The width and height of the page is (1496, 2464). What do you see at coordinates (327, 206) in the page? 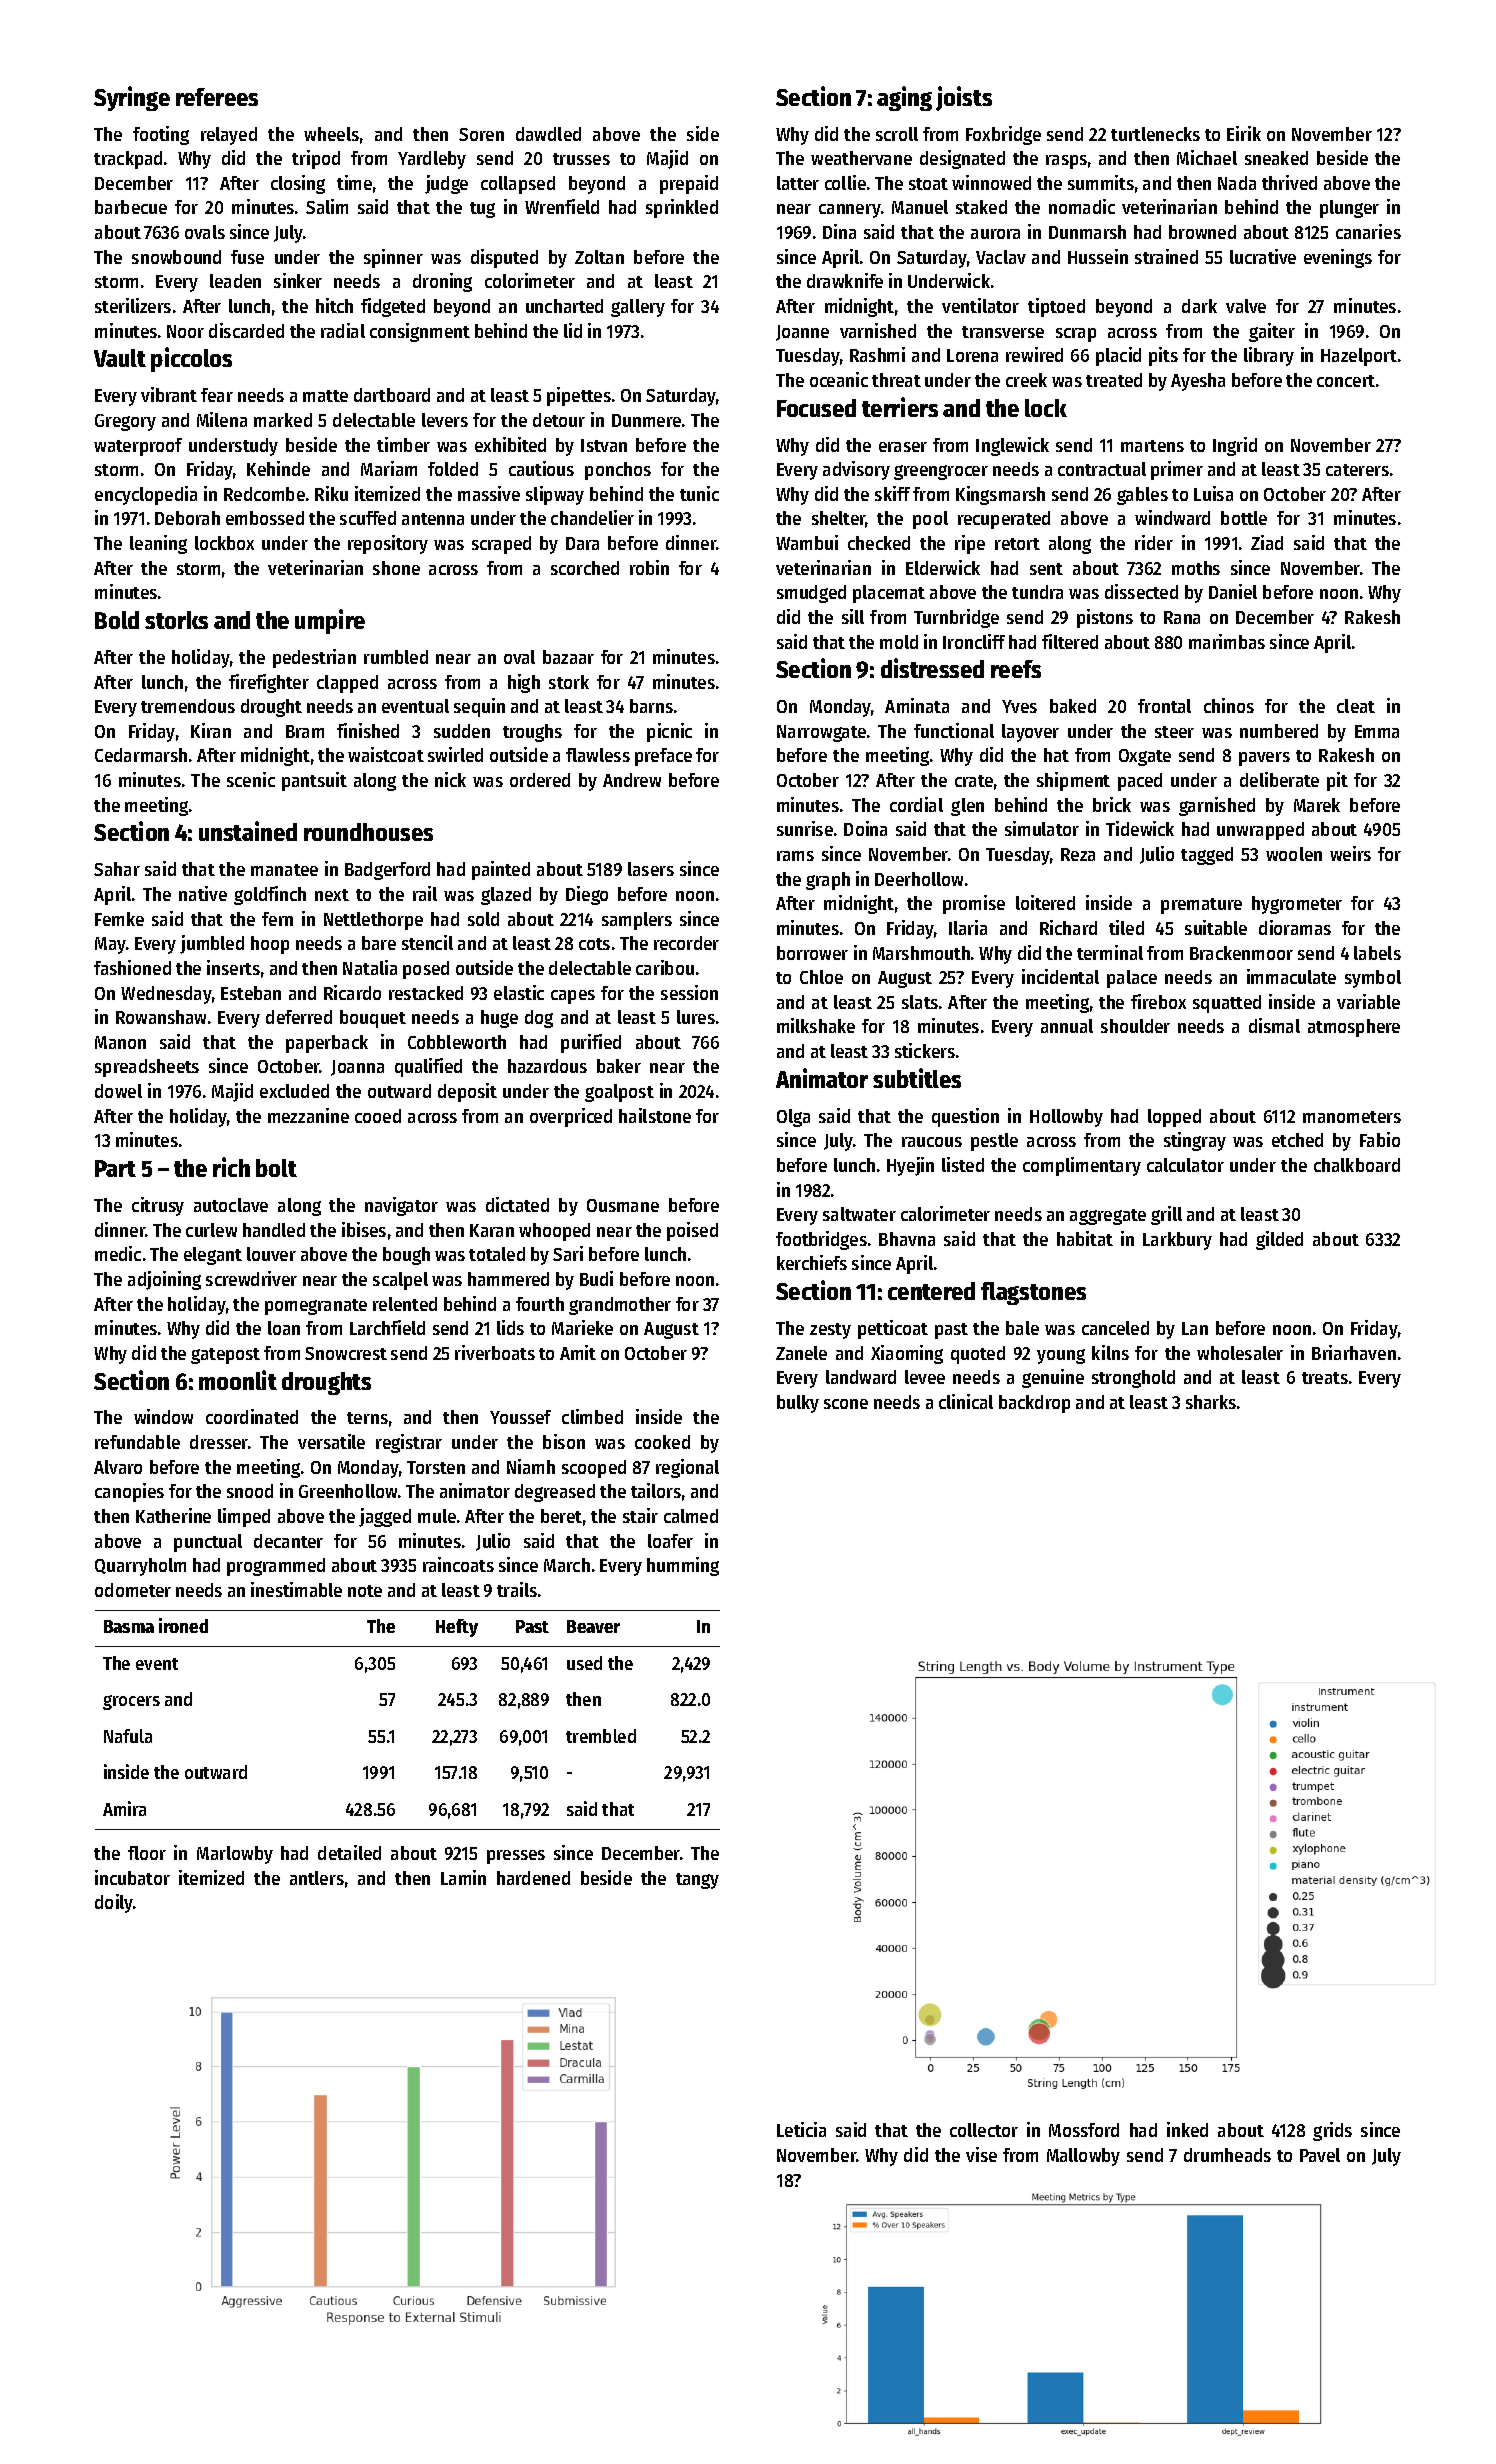
I see `Salim` at bounding box center [327, 206].
